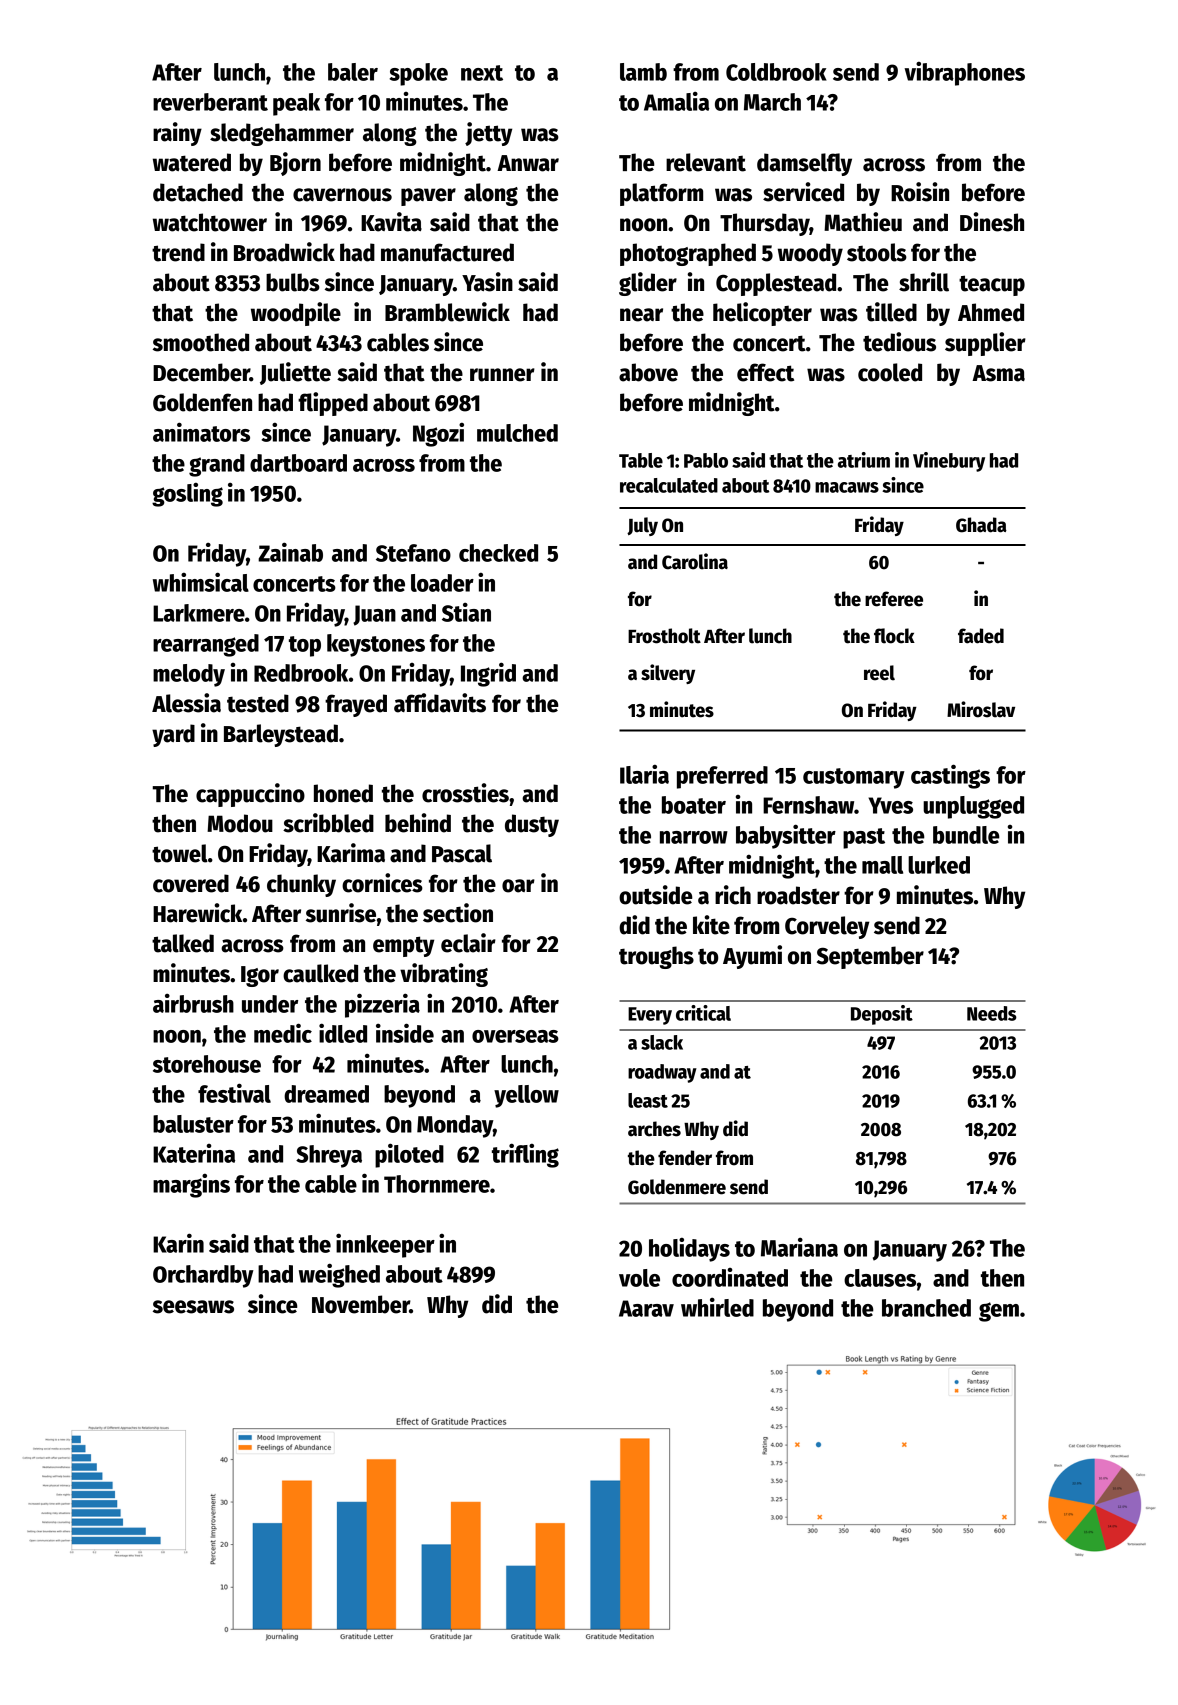  I want to click on above, so click(648, 372).
